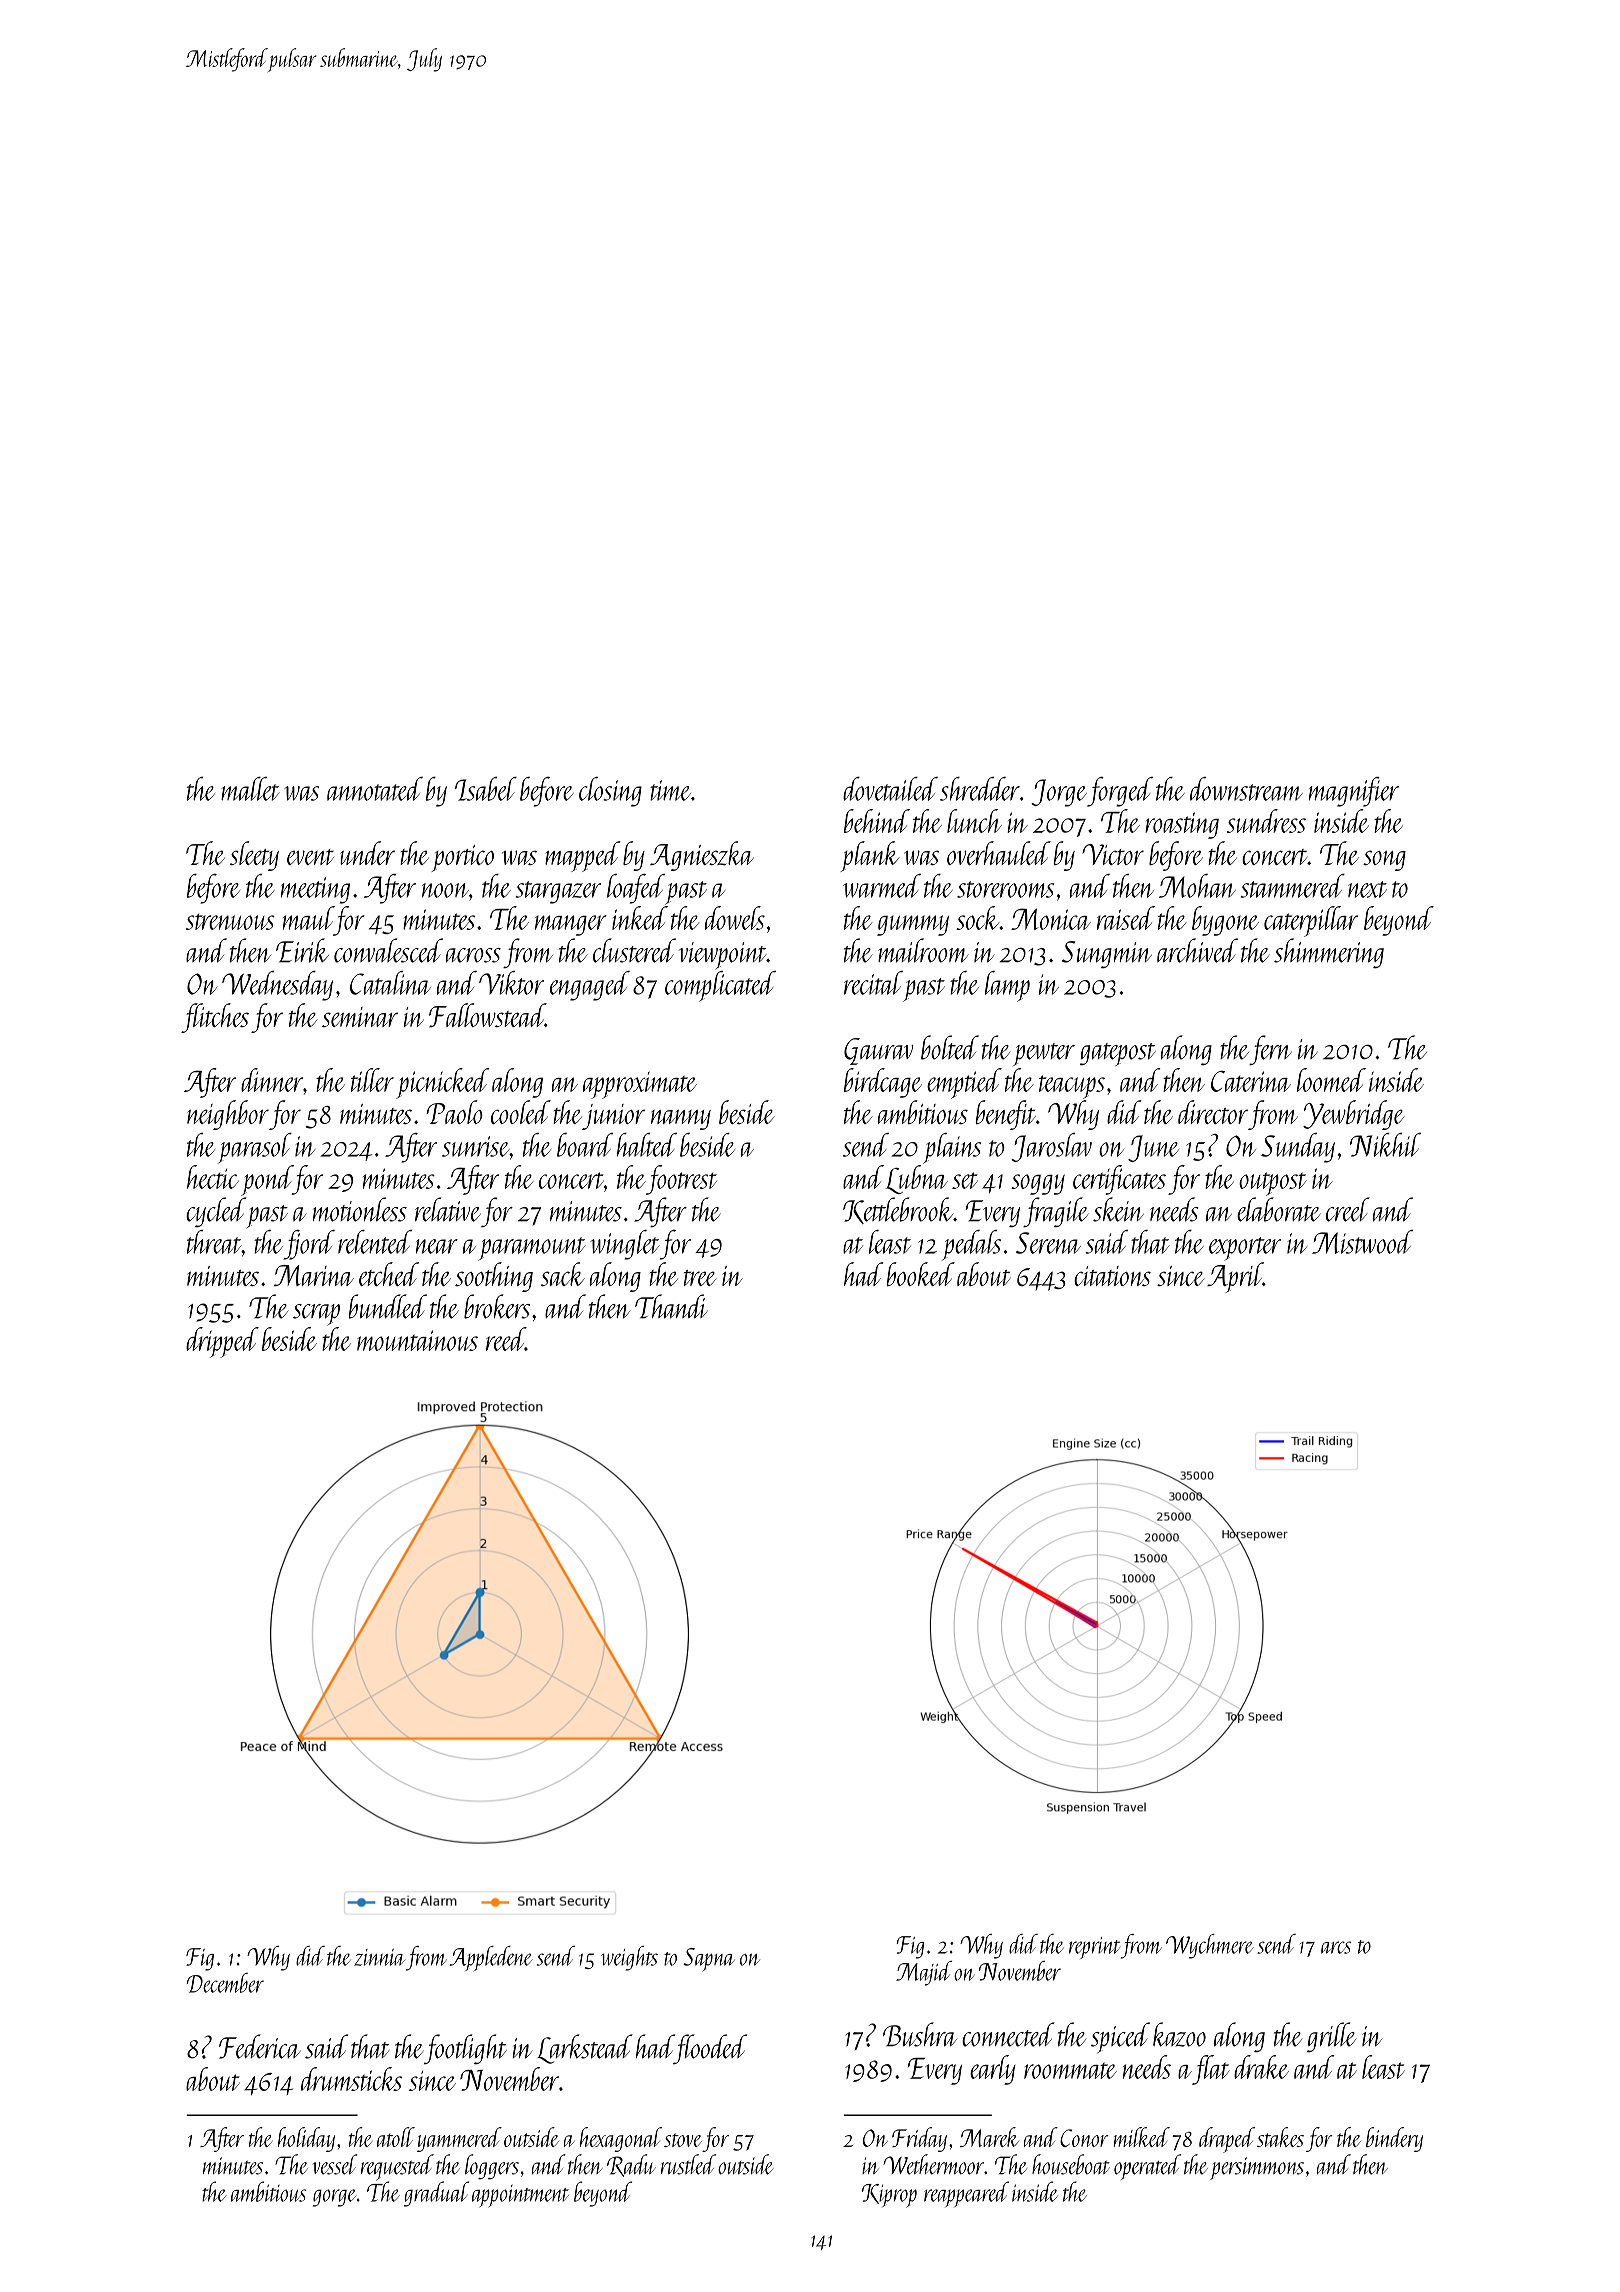 The width and height of the screenshot is (1620, 2292). What do you see at coordinates (520, 2196) in the screenshot?
I see `appointment` at bounding box center [520, 2196].
